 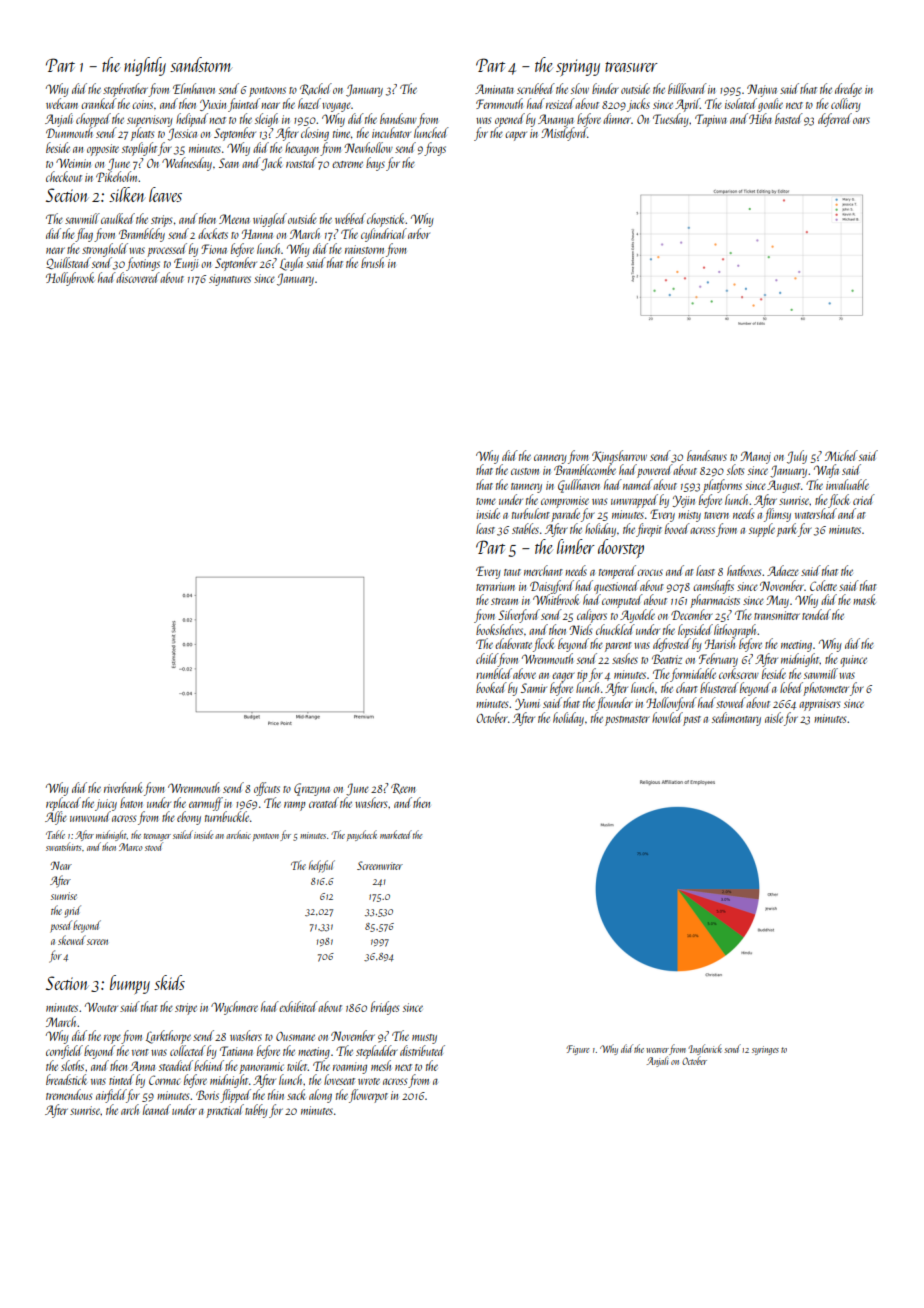 I want to click on helpful, so click(x=322, y=866).
